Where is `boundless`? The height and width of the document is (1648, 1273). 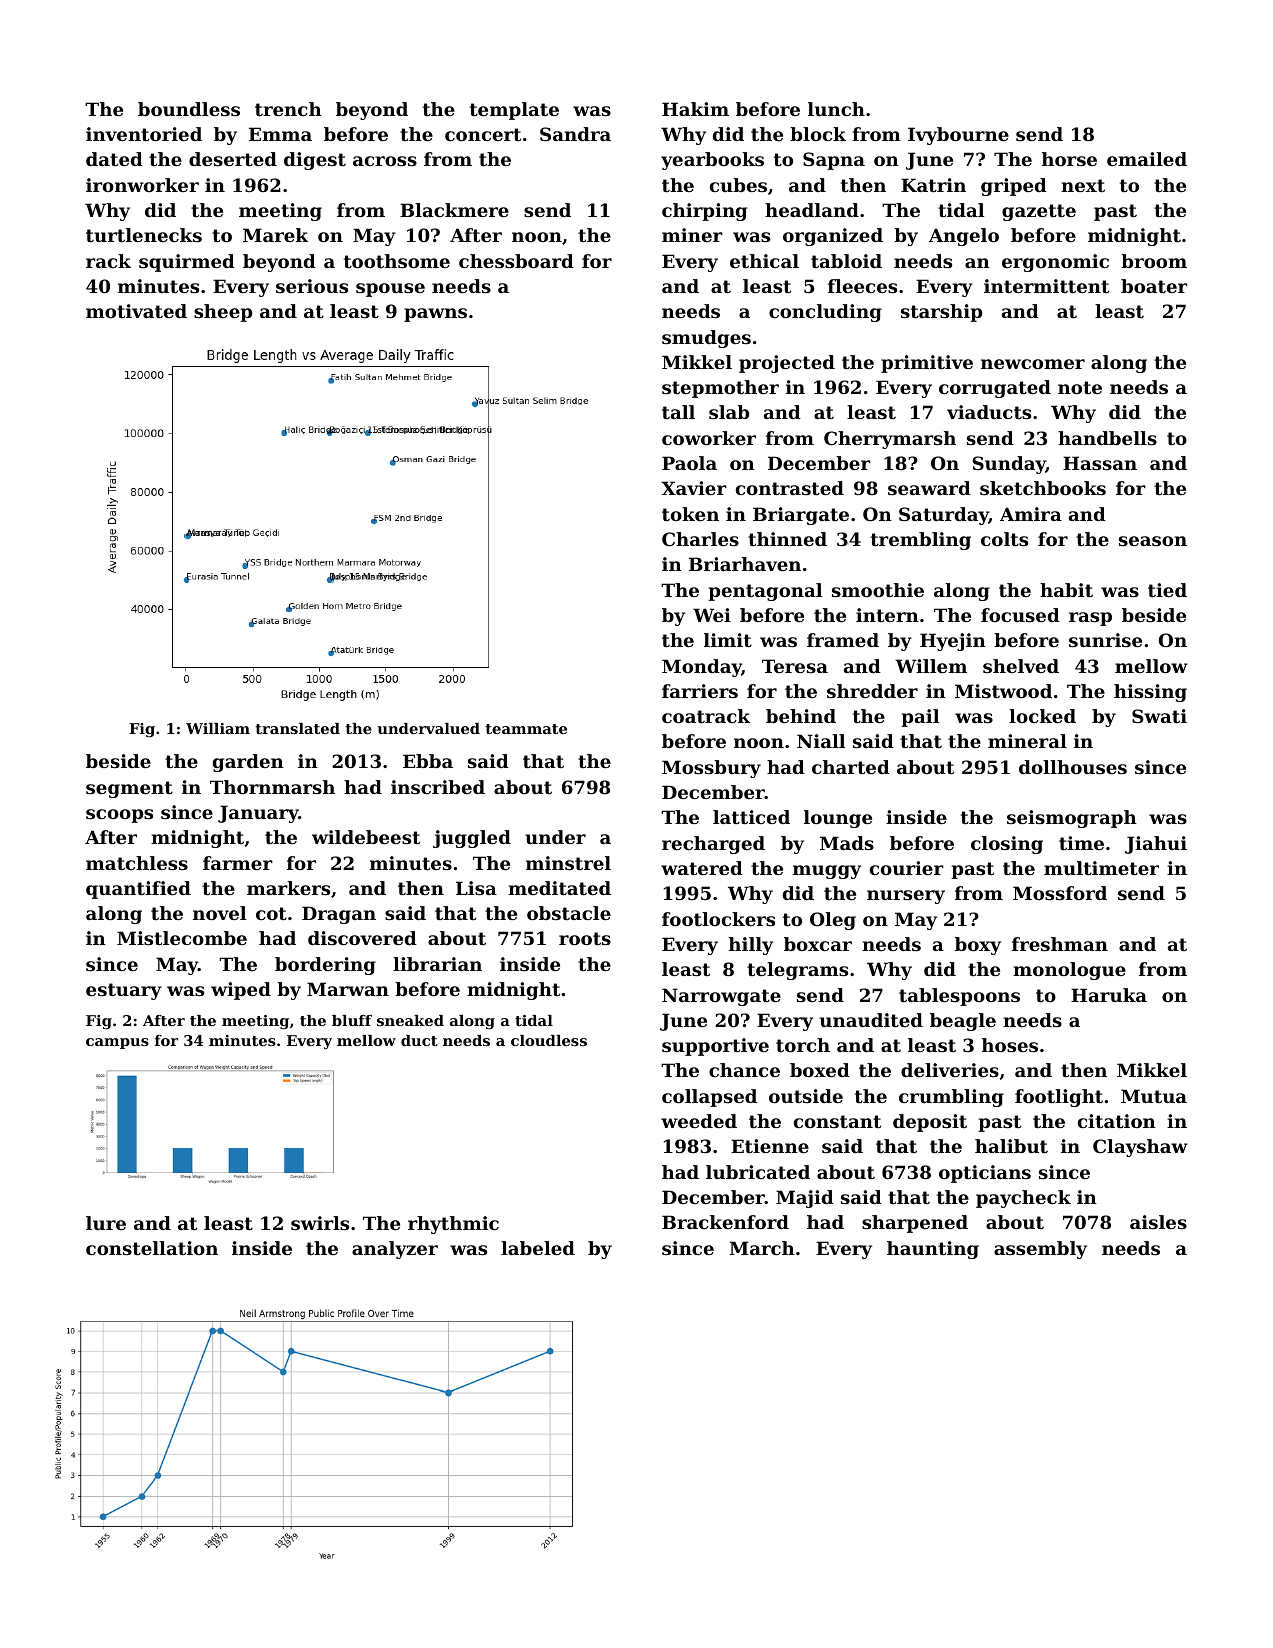
boundless is located at coordinates (189, 109).
